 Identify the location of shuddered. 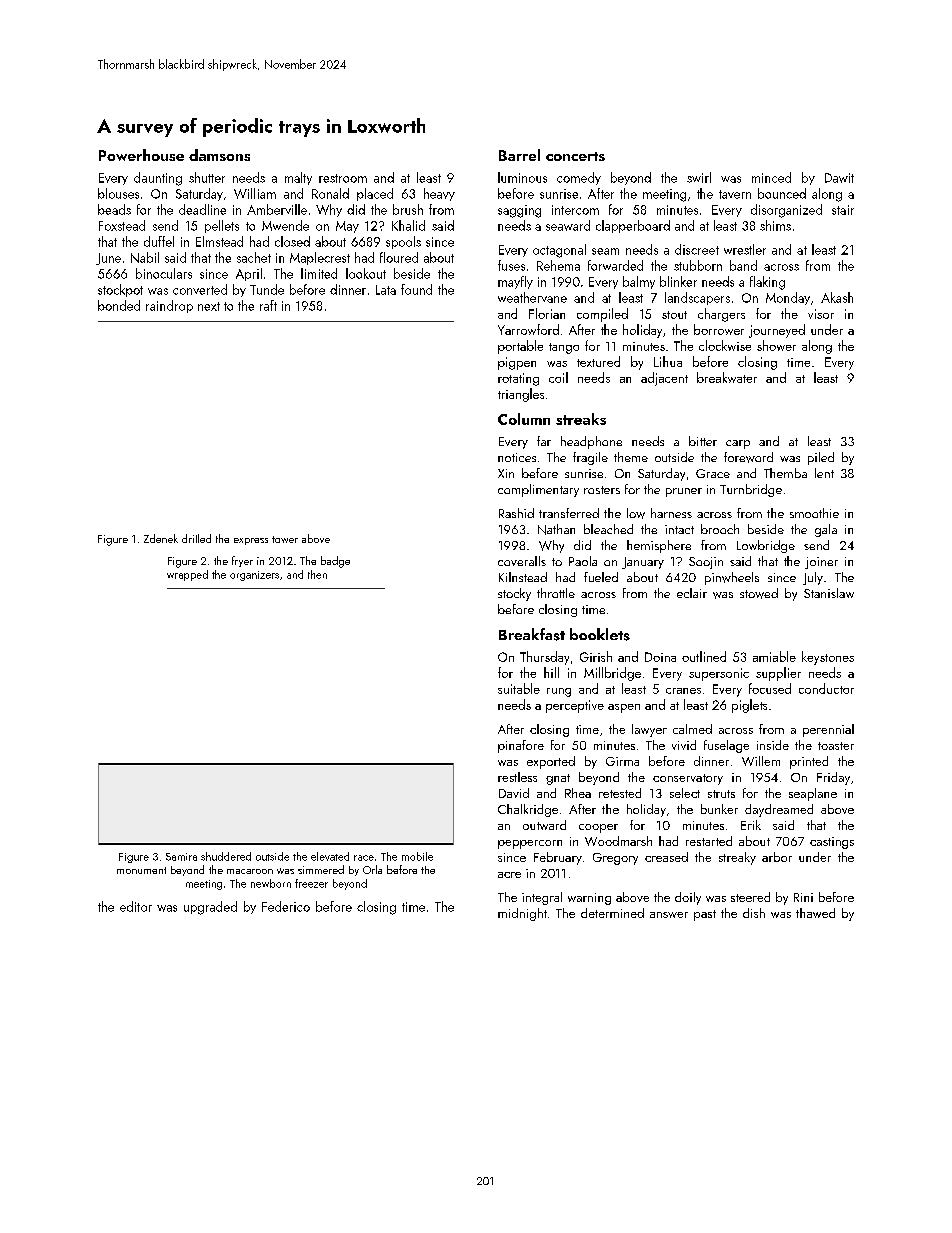
(226, 856).
